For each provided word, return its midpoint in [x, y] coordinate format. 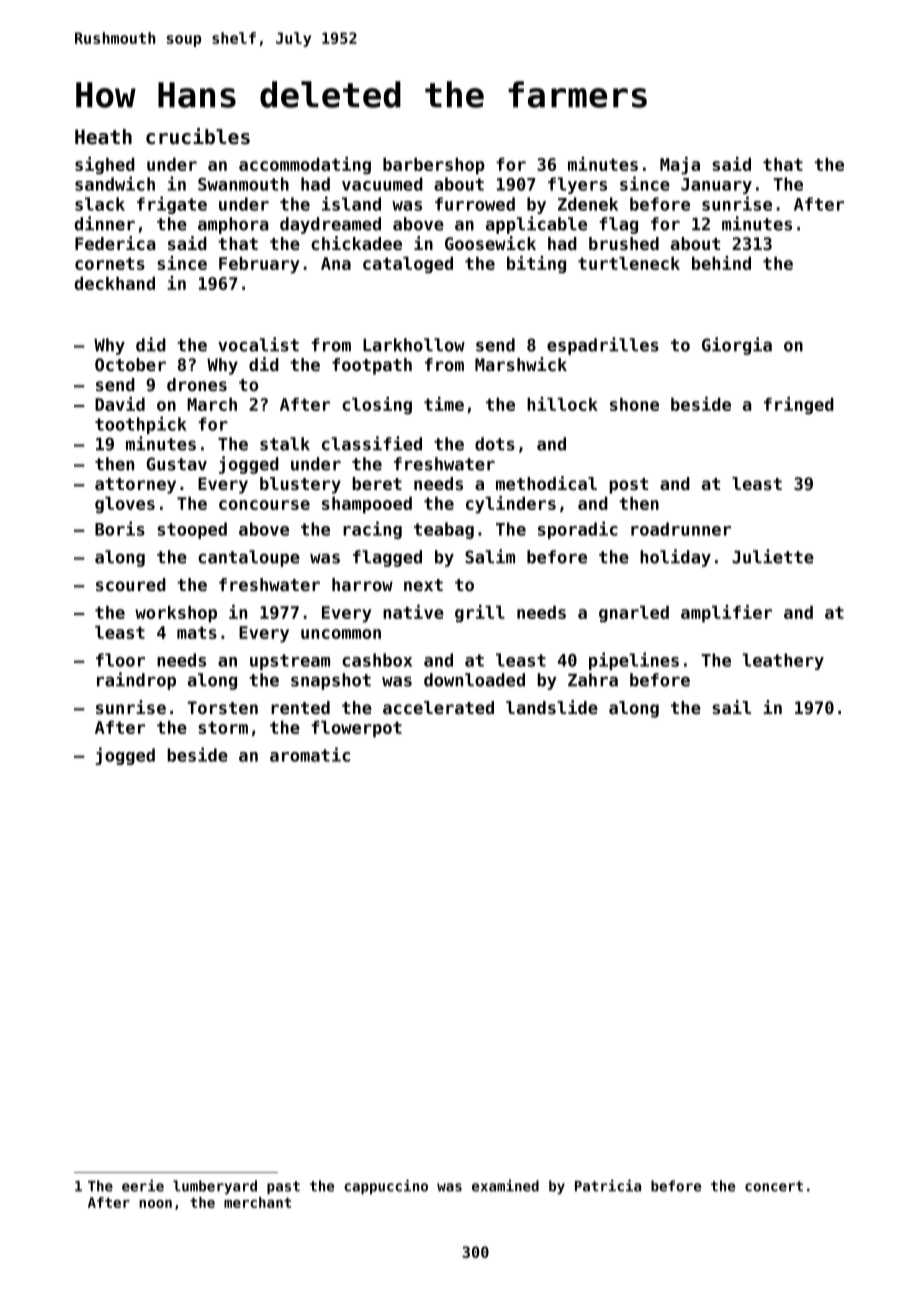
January [716, 186]
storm [223, 727]
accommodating [305, 166]
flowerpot [356, 729]
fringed [799, 406]
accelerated [438, 707]
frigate [172, 205]
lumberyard [215, 1187]
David [120, 404]
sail [731, 707]
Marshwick [521, 364]
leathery [783, 661]
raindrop [136, 681]
